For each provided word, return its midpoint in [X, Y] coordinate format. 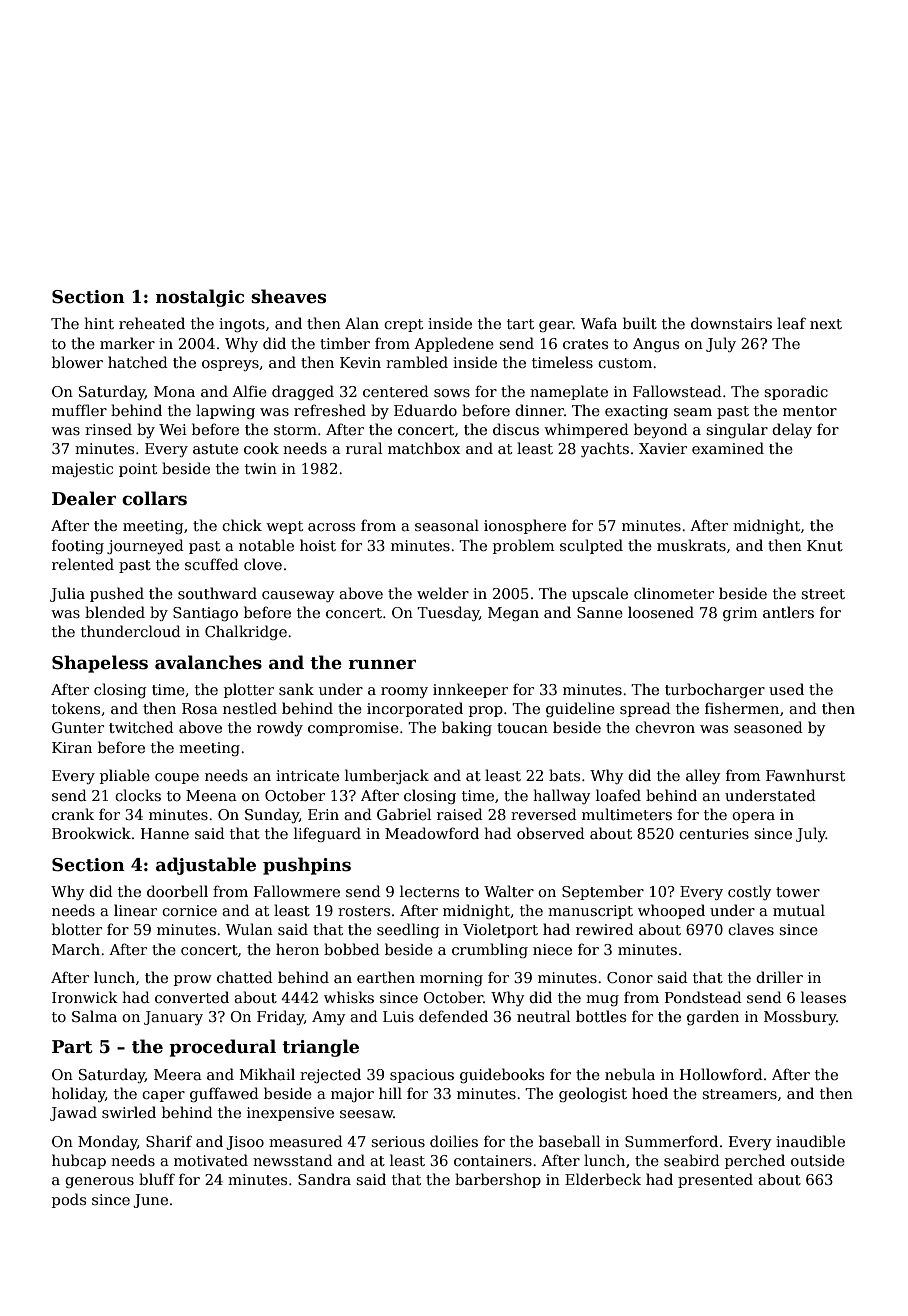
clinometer [674, 593]
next [826, 324]
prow [193, 980]
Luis [398, 1016]
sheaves [288, 296]
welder [443, 593]
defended [453, 1016]
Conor [630, 977]
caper [163, 1096]
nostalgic [200, 298]
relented [83, 564]
